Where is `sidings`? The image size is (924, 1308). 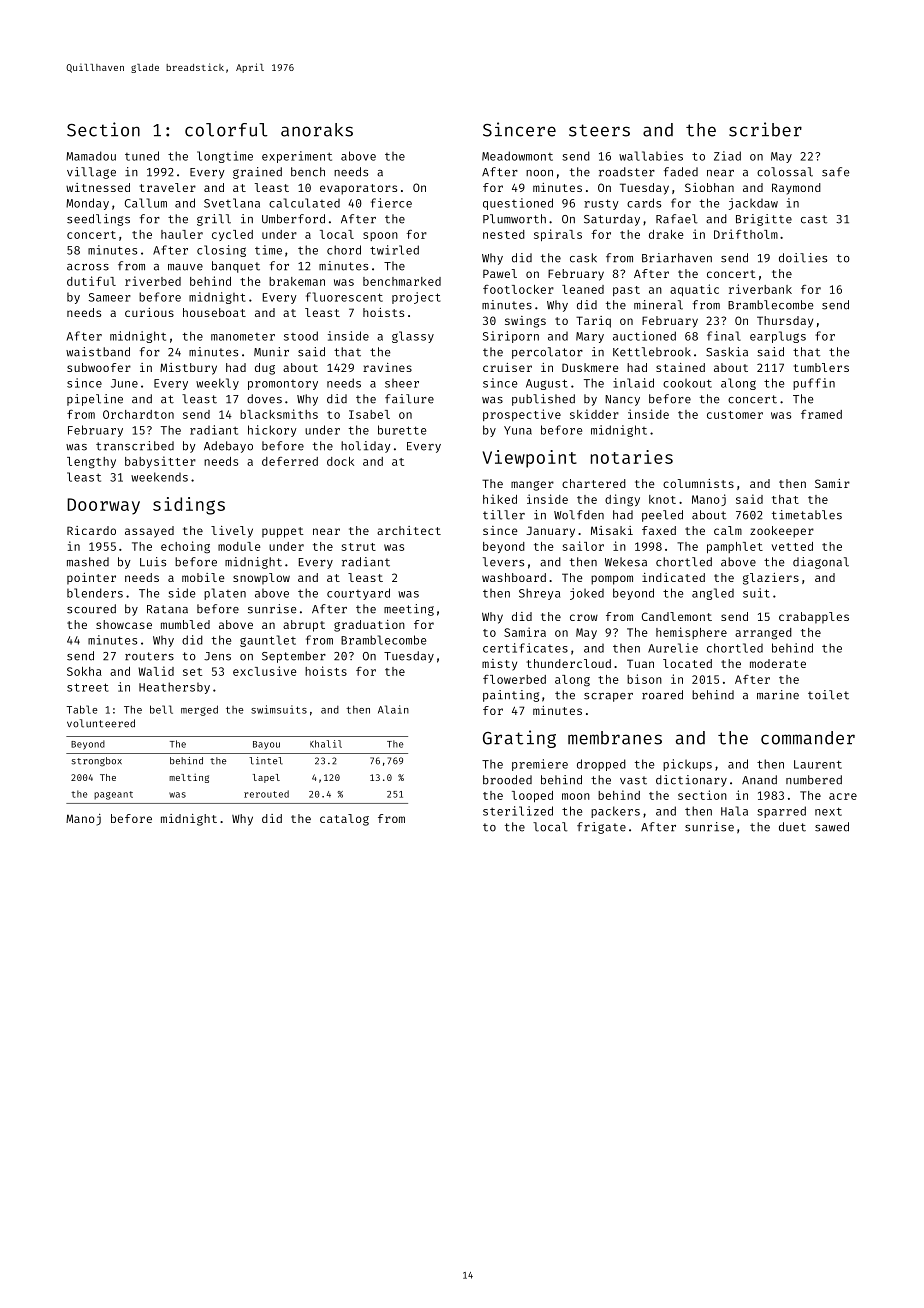
sidings is located at coordinates (189, 506).
